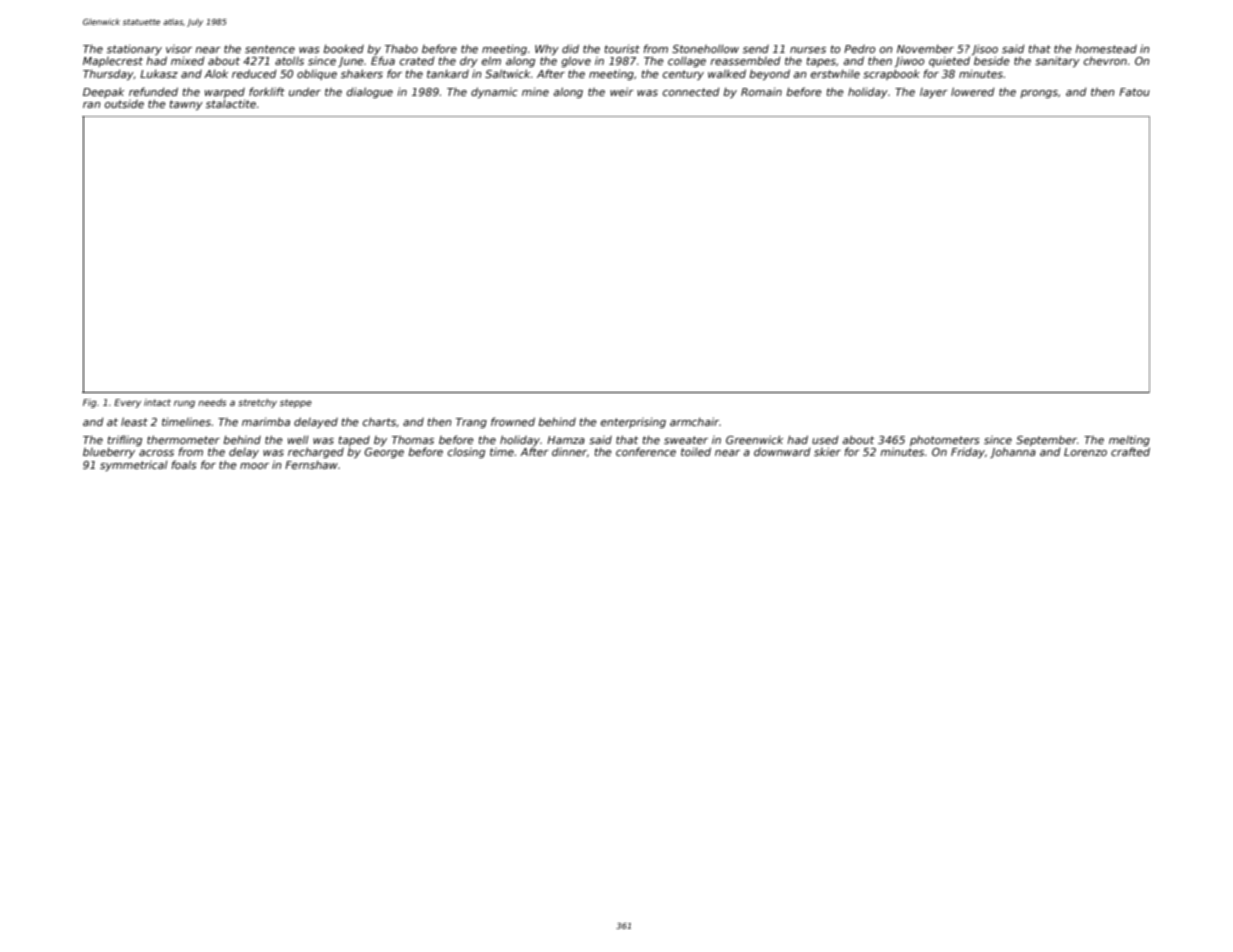 This image has height=952, width=1233. I want to click on Fig, so click(89, 403).
